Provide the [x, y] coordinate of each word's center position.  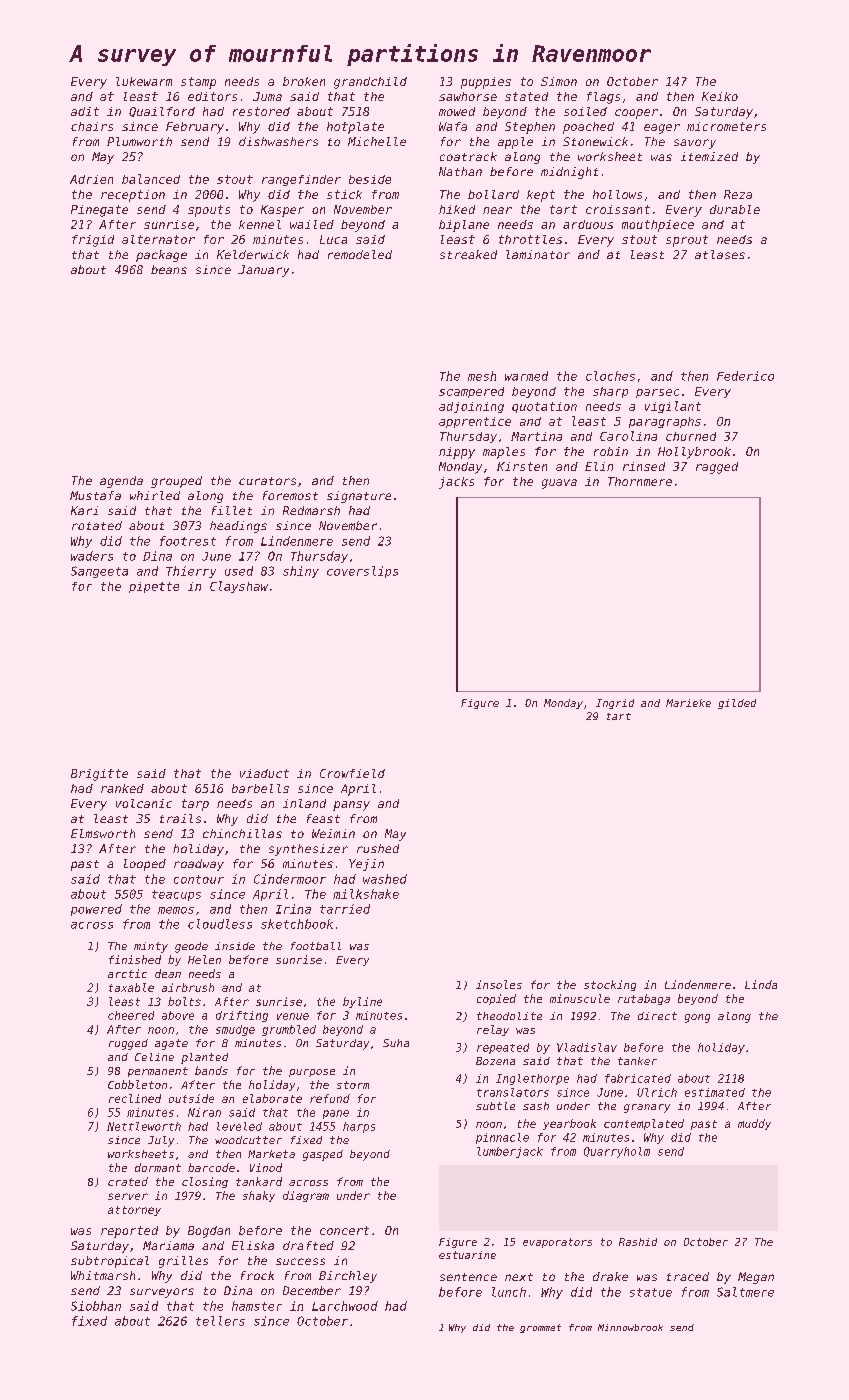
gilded [737, 704]
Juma [267, 96]
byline [362, 1002]
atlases [720, 254]
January [263, 271]
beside [370, 179]
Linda [761, 984]
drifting [242, 1016]
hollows [617, 194]
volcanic [144, 803]
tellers [220, 1321]
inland [304, 803]
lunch [509, 1292]
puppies [486, 83]
